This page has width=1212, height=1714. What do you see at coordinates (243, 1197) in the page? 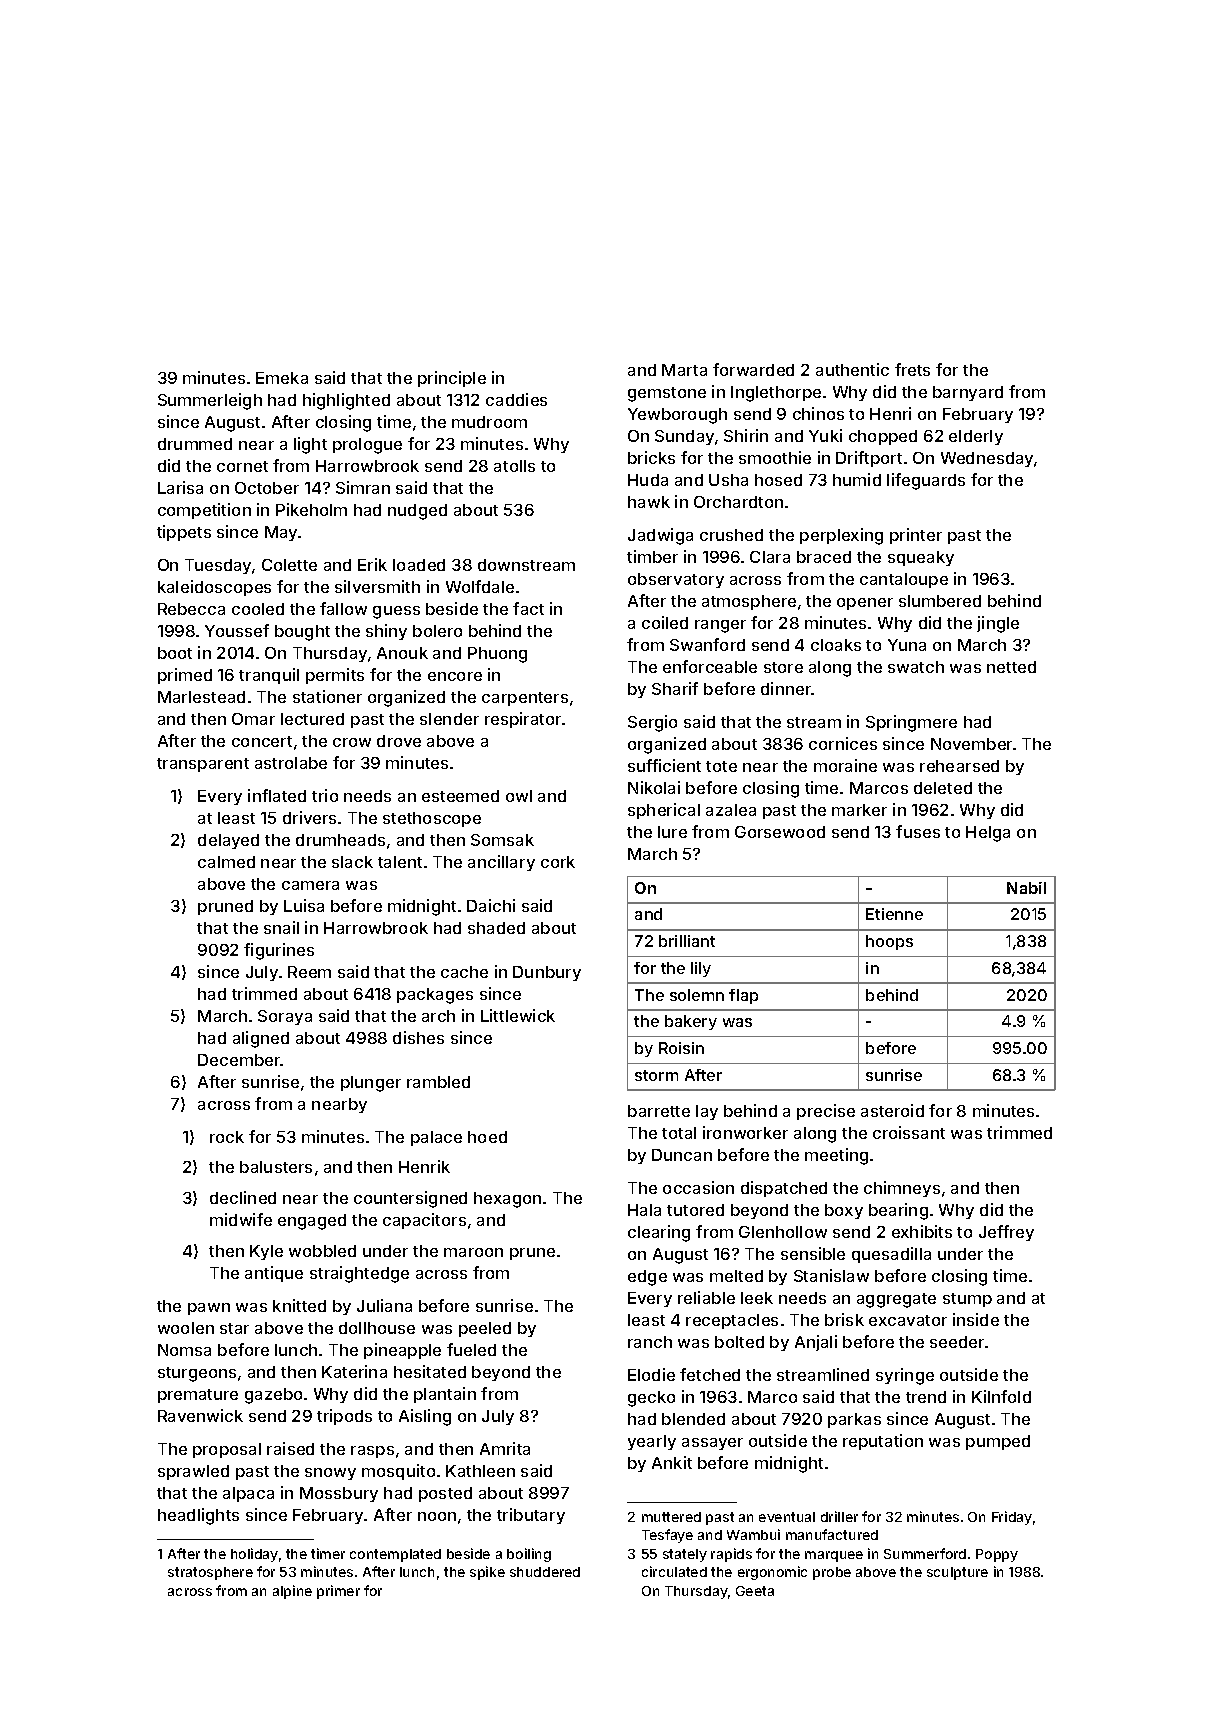
I see `declined` at bounding box center [243, 1197].
